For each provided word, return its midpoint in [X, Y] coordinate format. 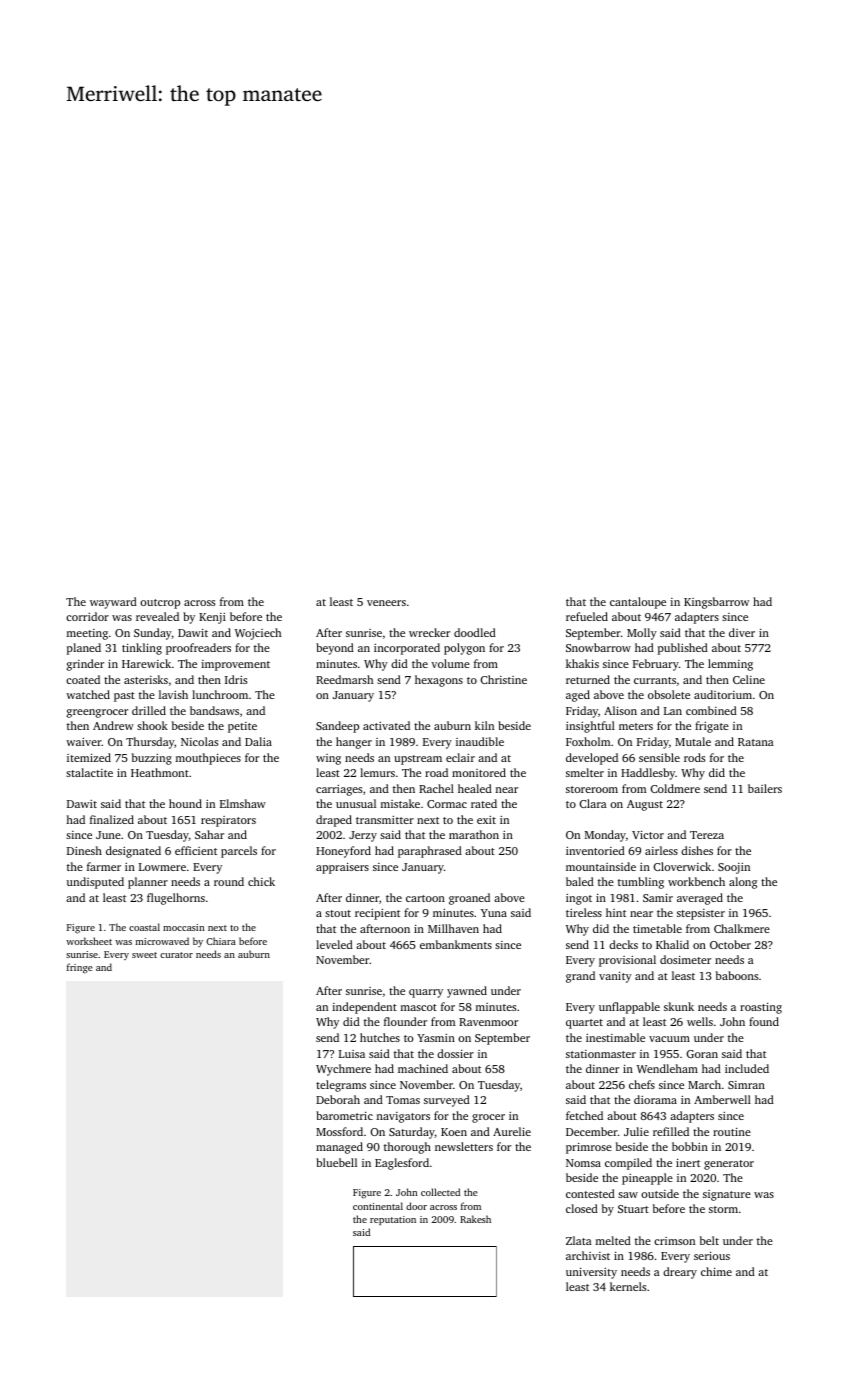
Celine [749, 679]
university [591, 1273]
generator [729, 1165]
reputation [393, 1220]
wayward [113, 603]
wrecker [429, 632]
